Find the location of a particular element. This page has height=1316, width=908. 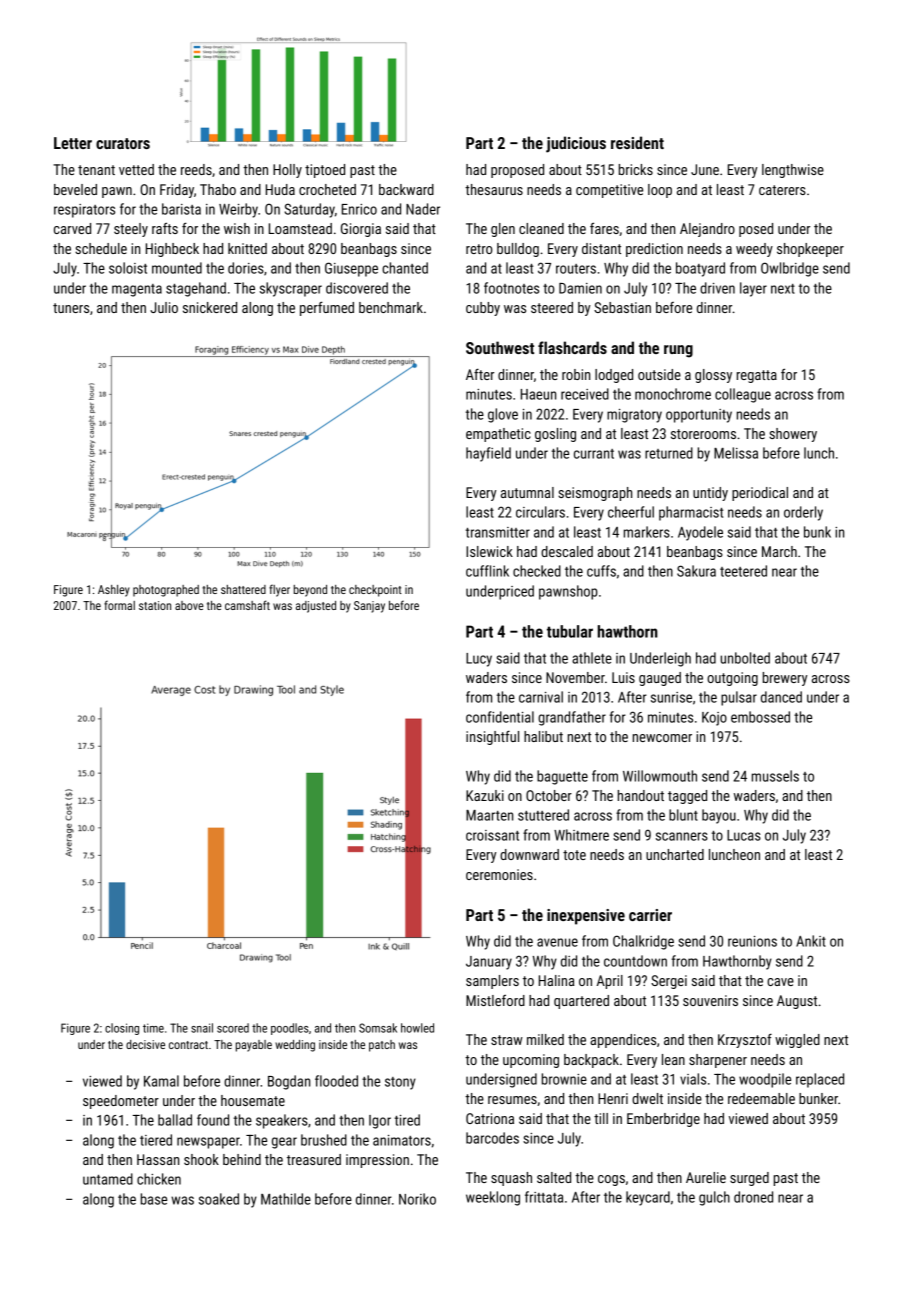

soaked is located at coordinates (219, 1199).
